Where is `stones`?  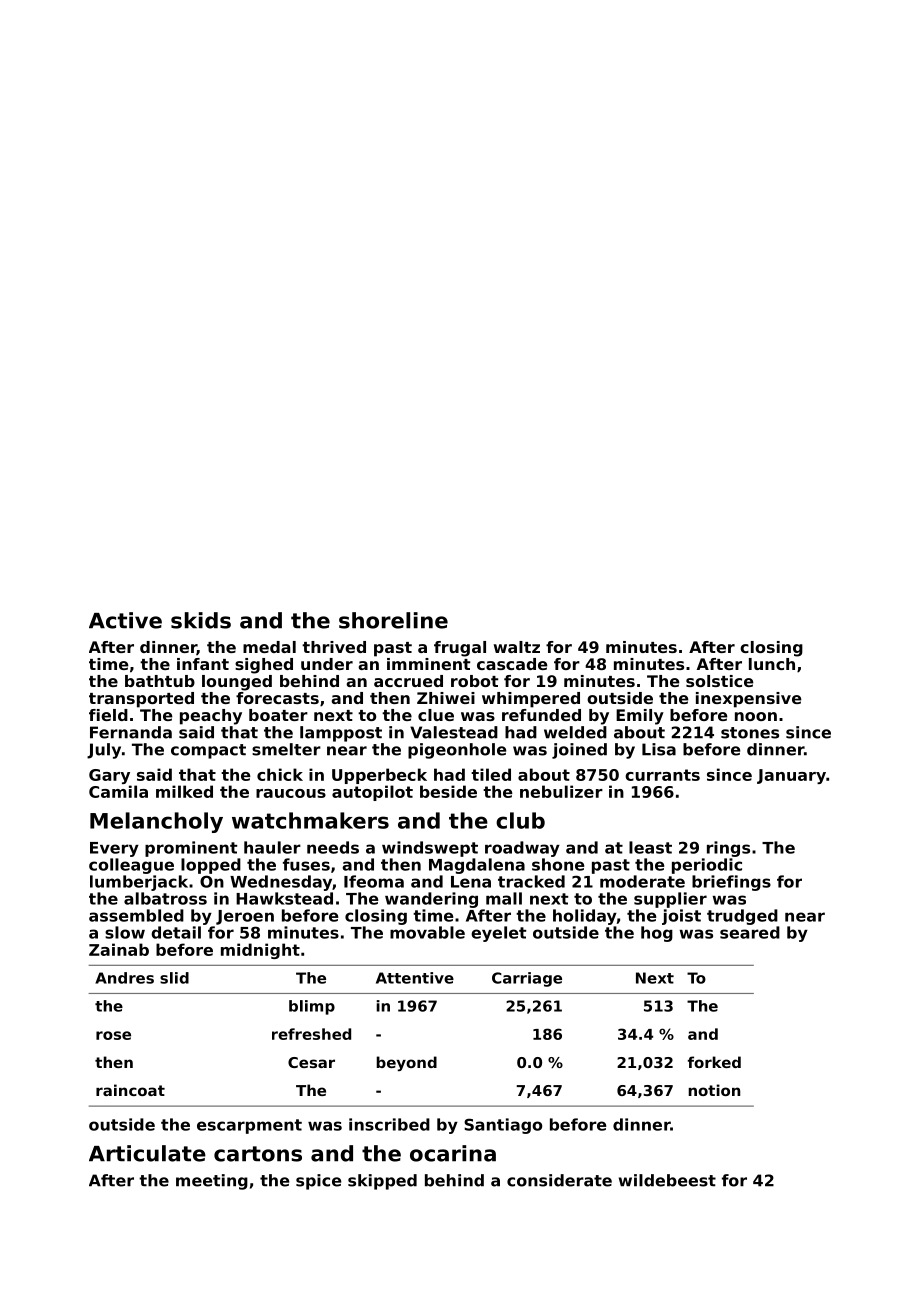 stones is located at coordinates (750, 733).
